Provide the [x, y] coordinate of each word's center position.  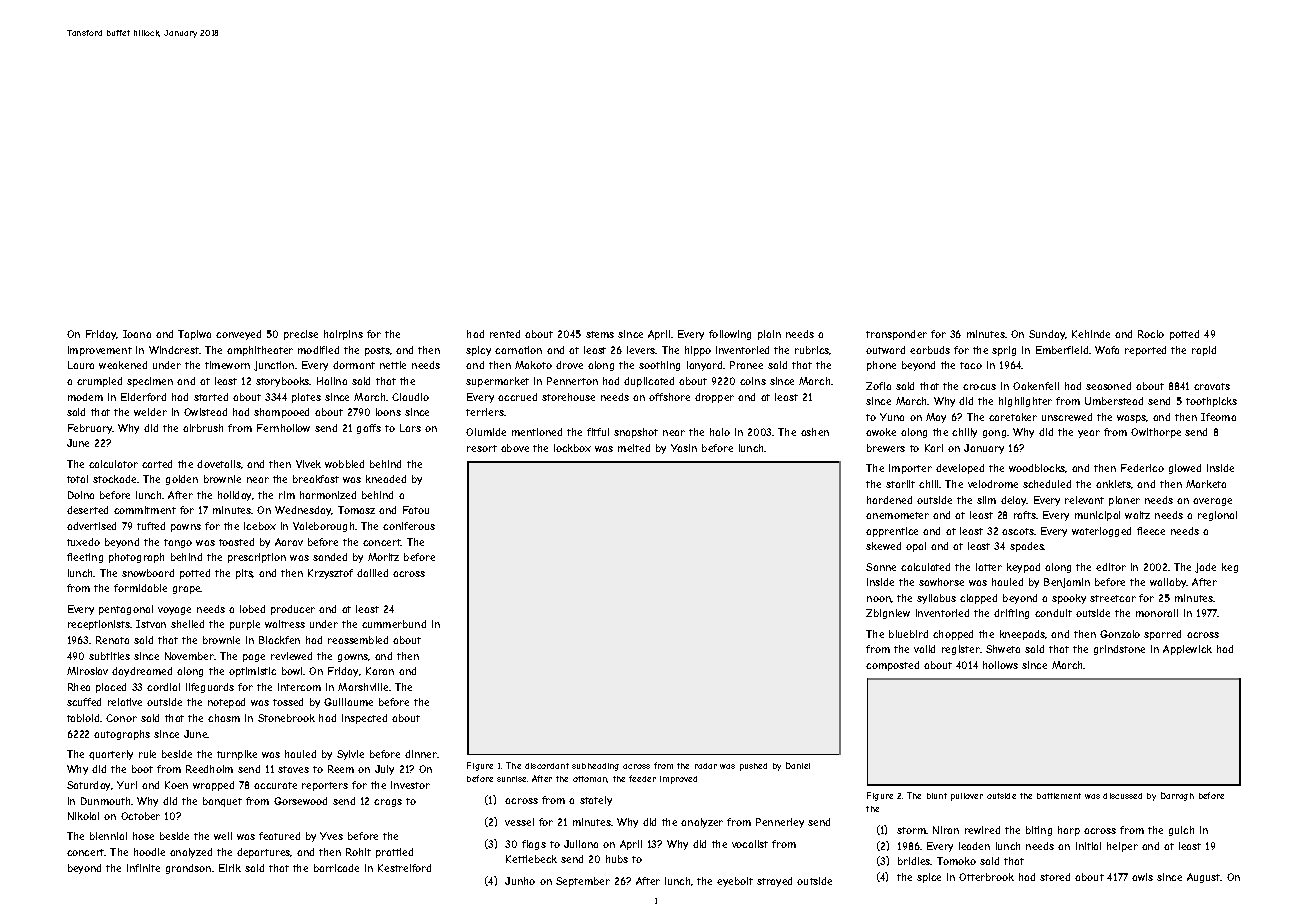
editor [1111, 567]
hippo [698, 351]
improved [678, 780]
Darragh [1177, 796]
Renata [112, 640]
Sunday [1047, 335]
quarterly [111, 755]
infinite [143, 868]
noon [879, 599]
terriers [485, 412]
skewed [883, 546]
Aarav [289, 542]
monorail [1157, 613]
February [90, 429]
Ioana [137, 334]
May [936, 418]
